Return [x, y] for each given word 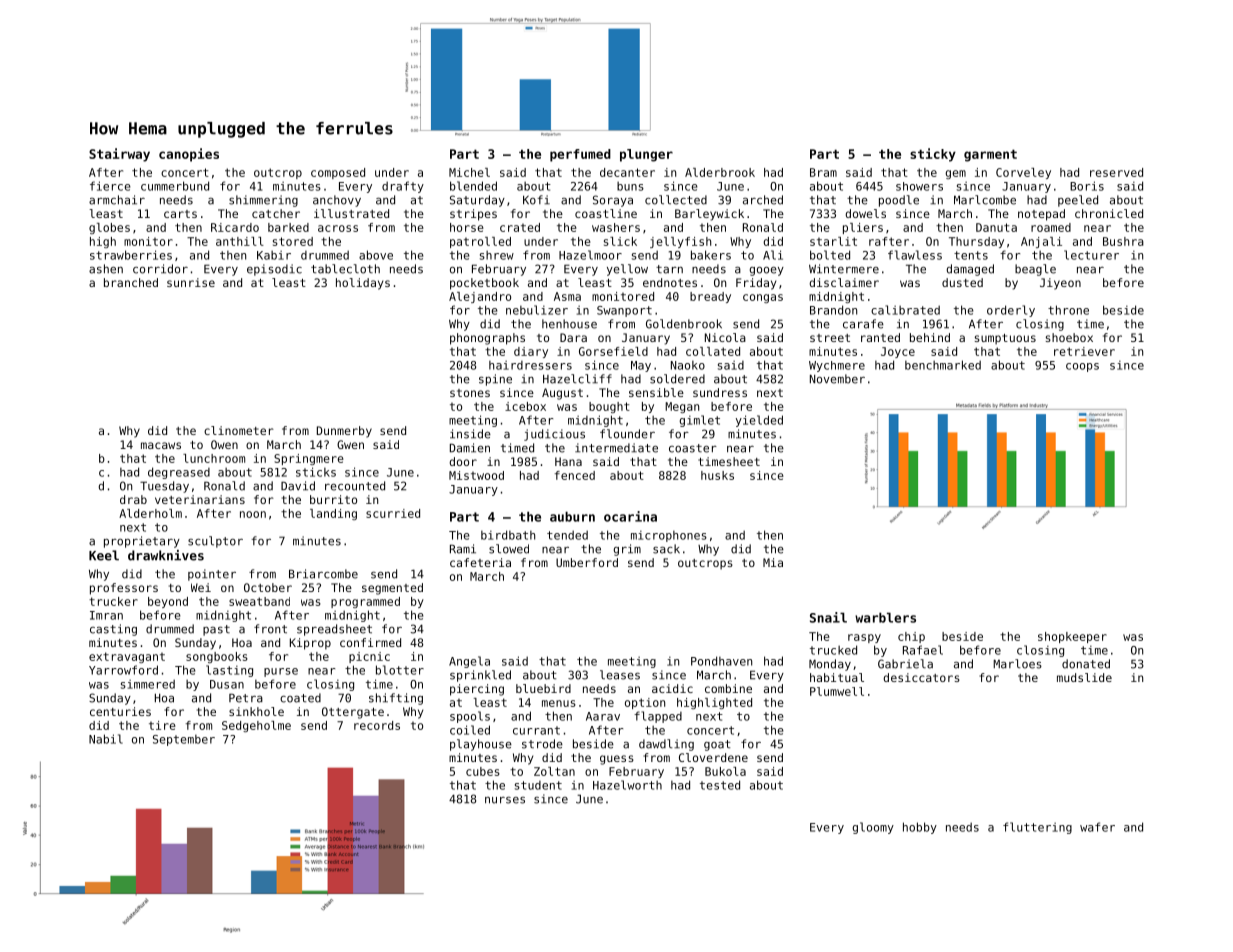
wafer [1097, 827]
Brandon [833, 310]
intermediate [616, 448]
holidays [363, 284]
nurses [505, 800]
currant [536, 730]
